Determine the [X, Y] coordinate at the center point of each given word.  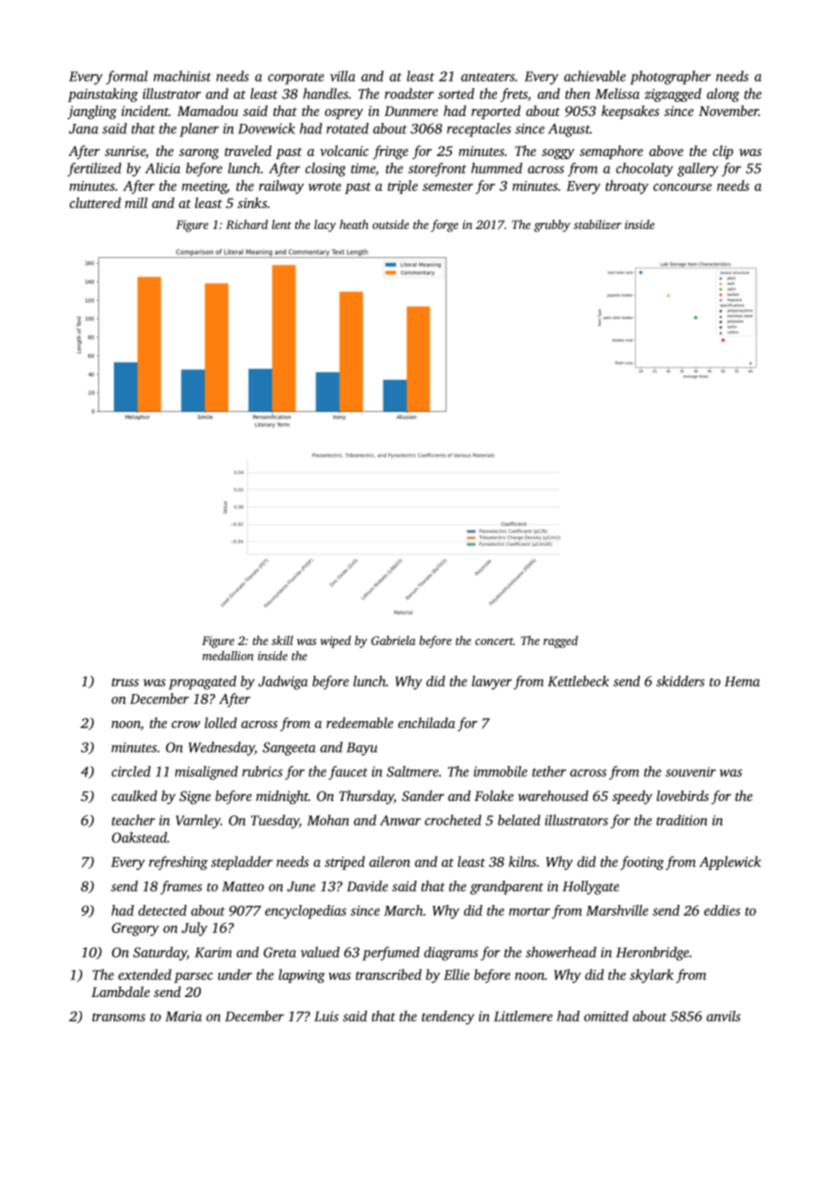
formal [127, 78]
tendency [448, 1018]
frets [514, 95]
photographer [670, 77]
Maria [183, 1016]
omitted [606, 1016]
